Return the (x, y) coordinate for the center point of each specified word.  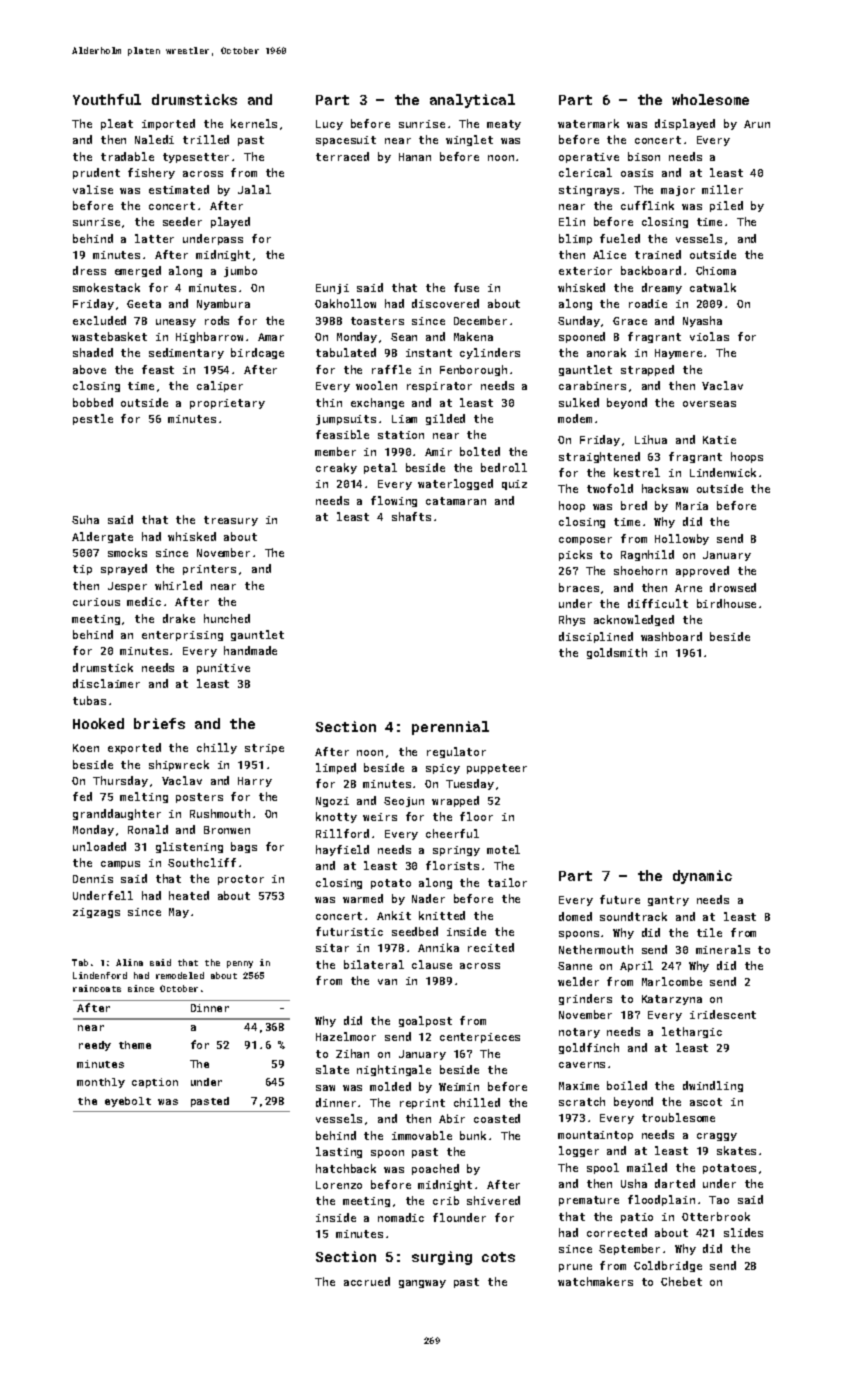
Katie (719, 440)
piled (726, 206)
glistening (189, 847)
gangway (422, 1284)
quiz (514, 485)
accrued (367, 1281)
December (480, 320)
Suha (85, 519)
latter (154, 238)
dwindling (713, 1086)
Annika (438, 947)
